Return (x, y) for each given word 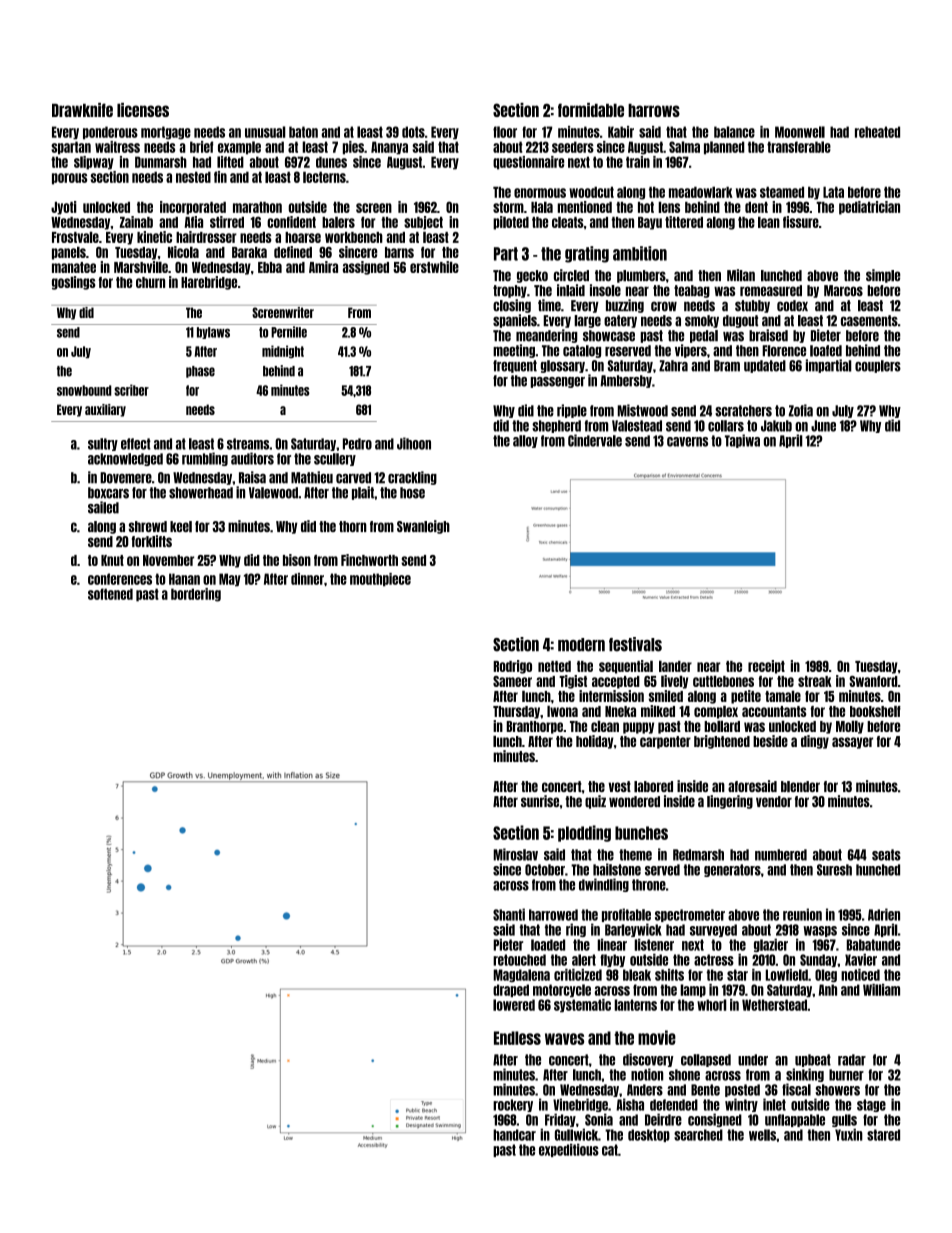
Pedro (357, 444)
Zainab (136, 222)
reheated (877, 132)
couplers (878, 366)
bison (297, 560)
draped (511, 990)
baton (303, 132)
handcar (514, 1135)
